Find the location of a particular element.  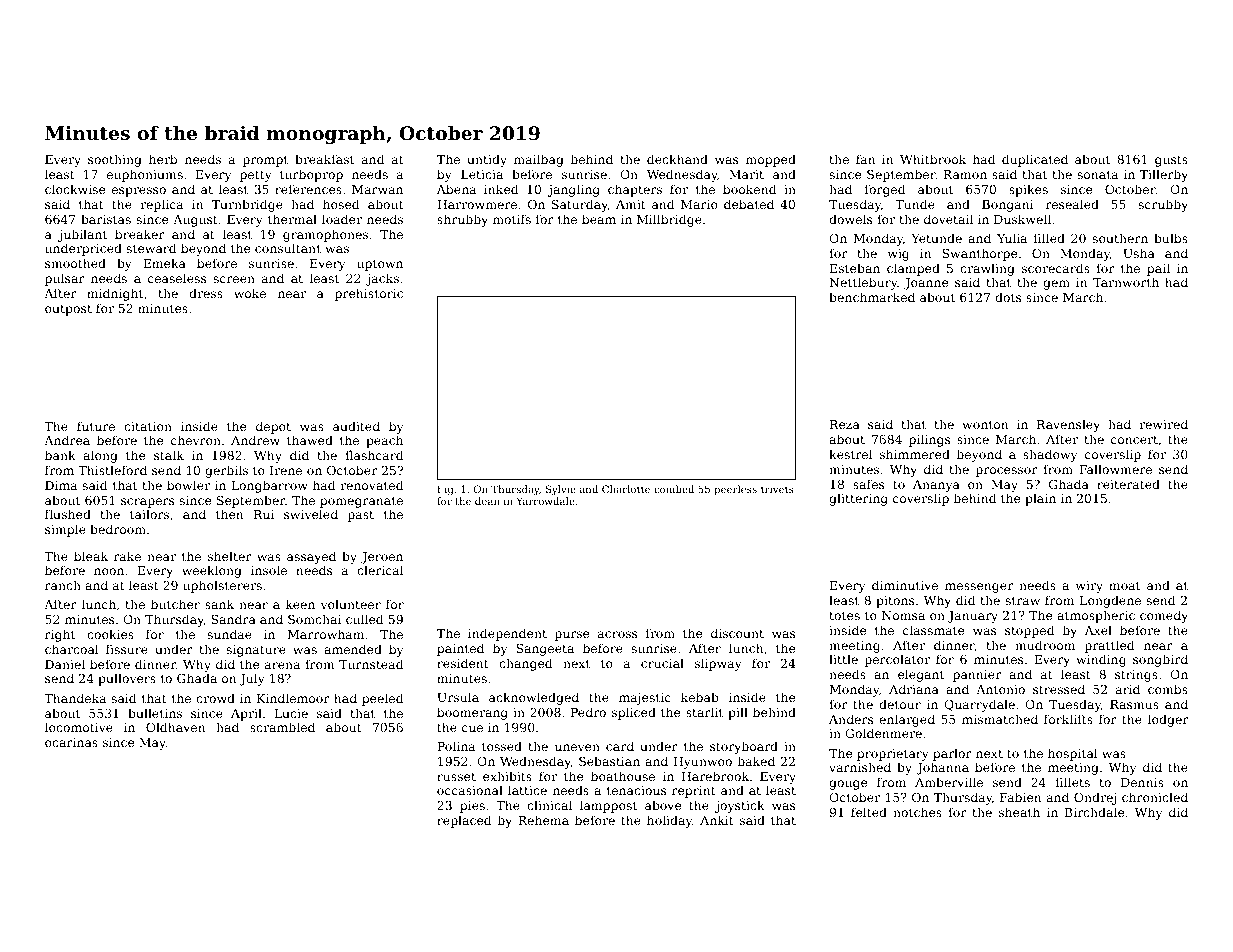

audited is located at coordinates (356, 426).
